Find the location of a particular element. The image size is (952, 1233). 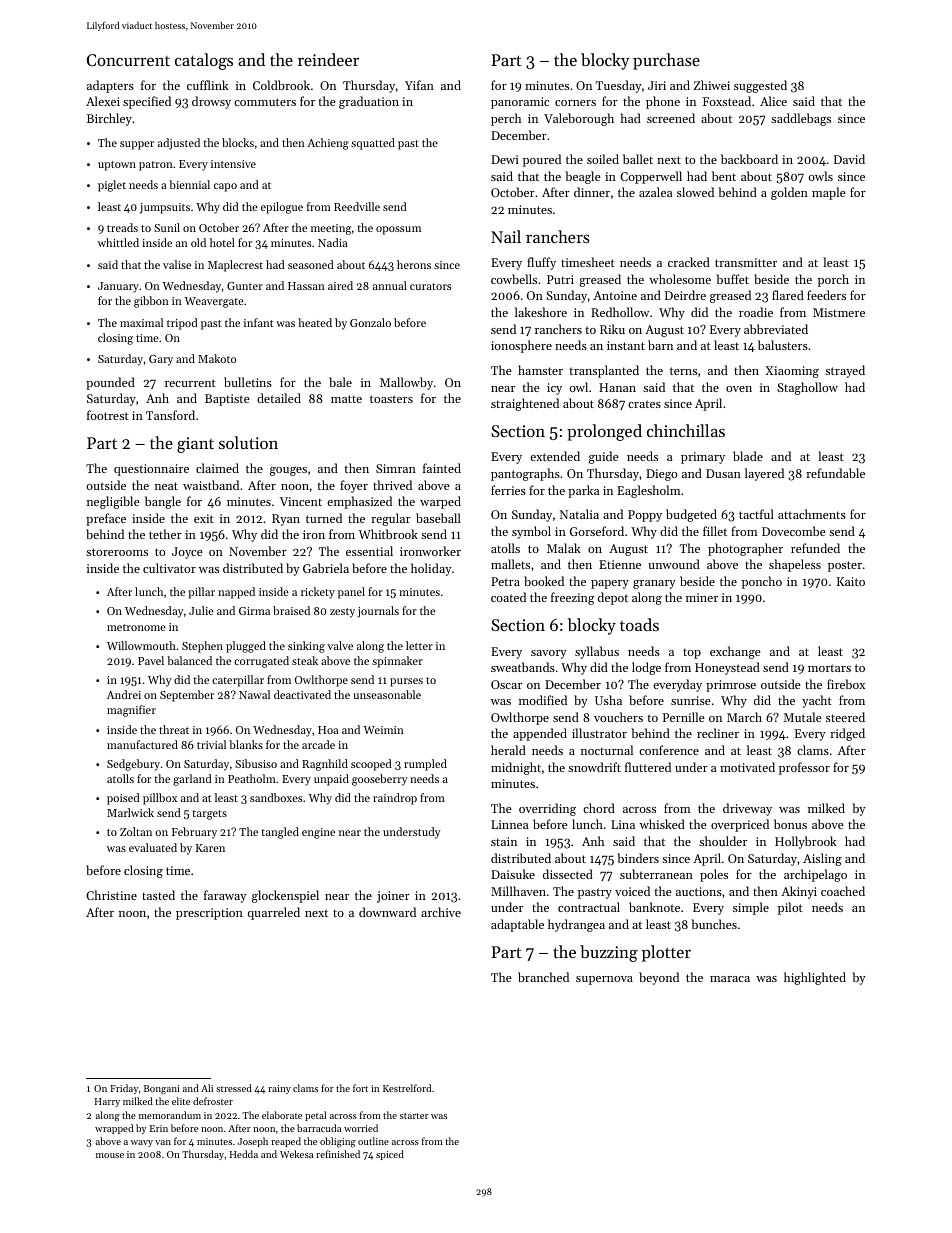

Mistmere is located at coordinates (839, 312).
